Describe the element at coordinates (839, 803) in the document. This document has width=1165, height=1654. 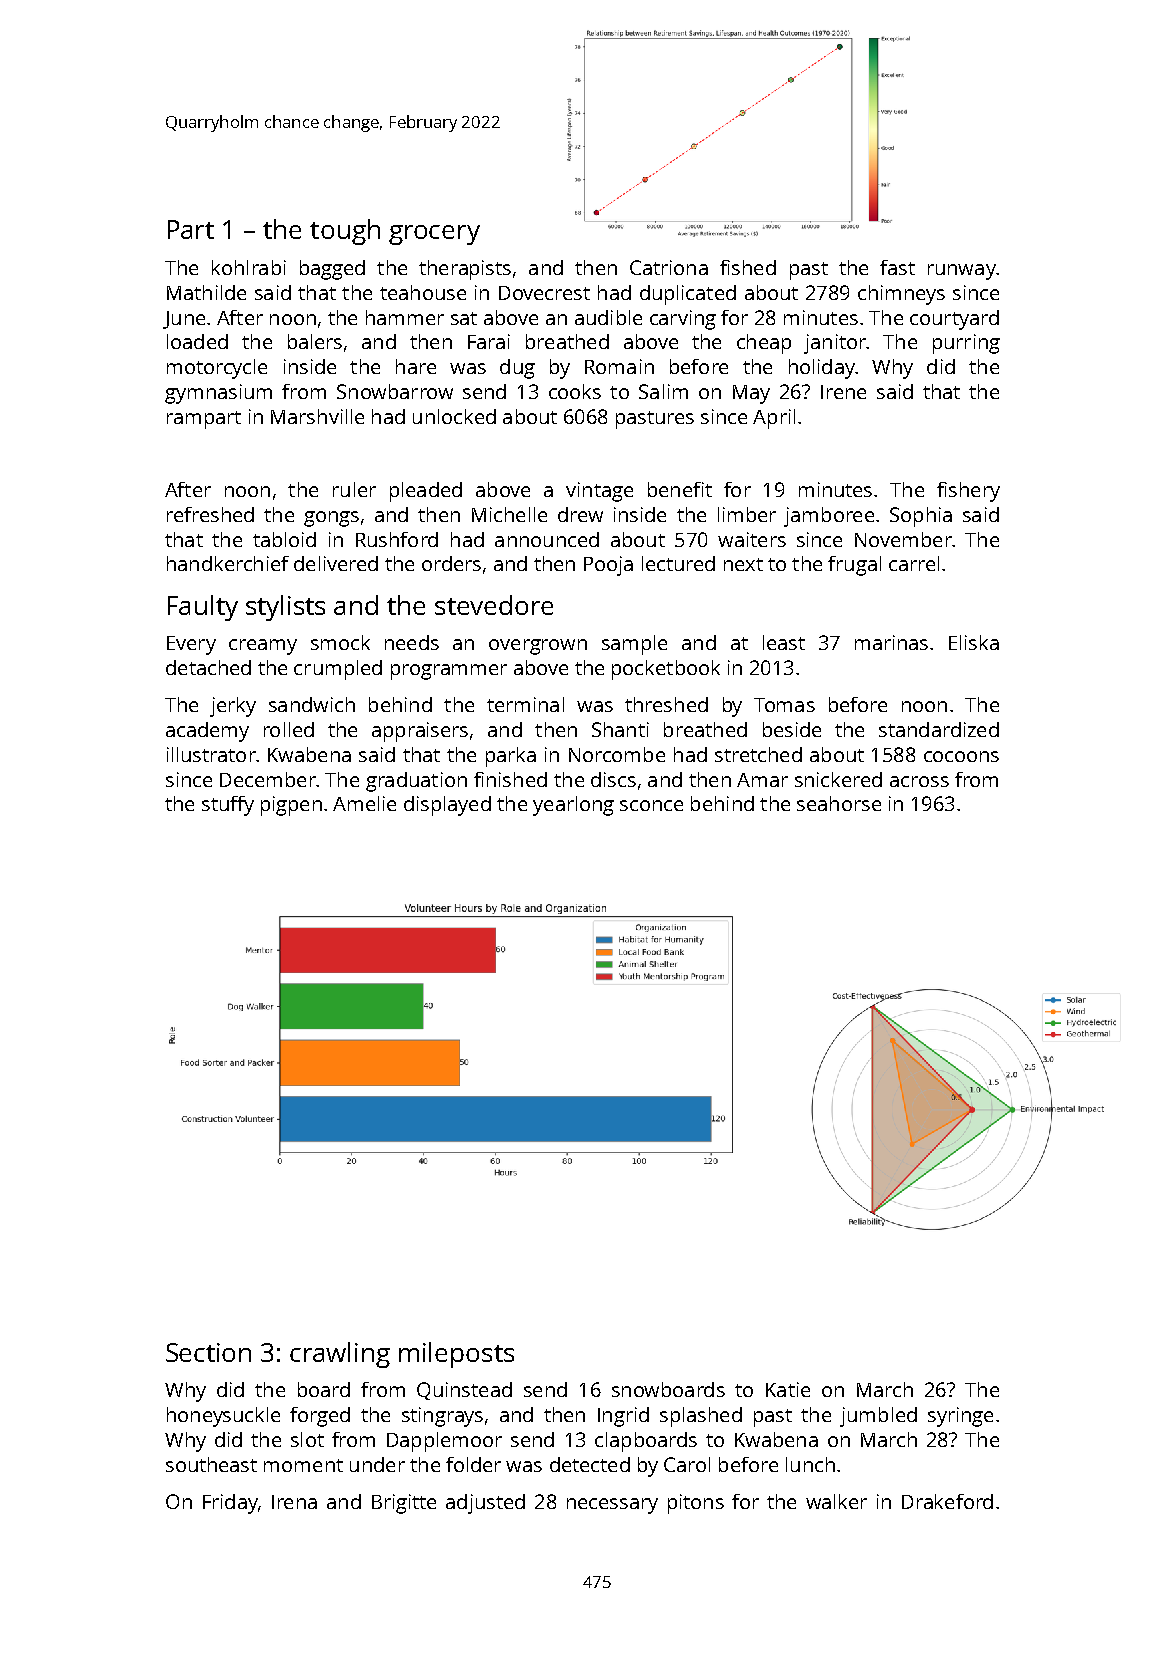
I see `seahorse` at that location.
